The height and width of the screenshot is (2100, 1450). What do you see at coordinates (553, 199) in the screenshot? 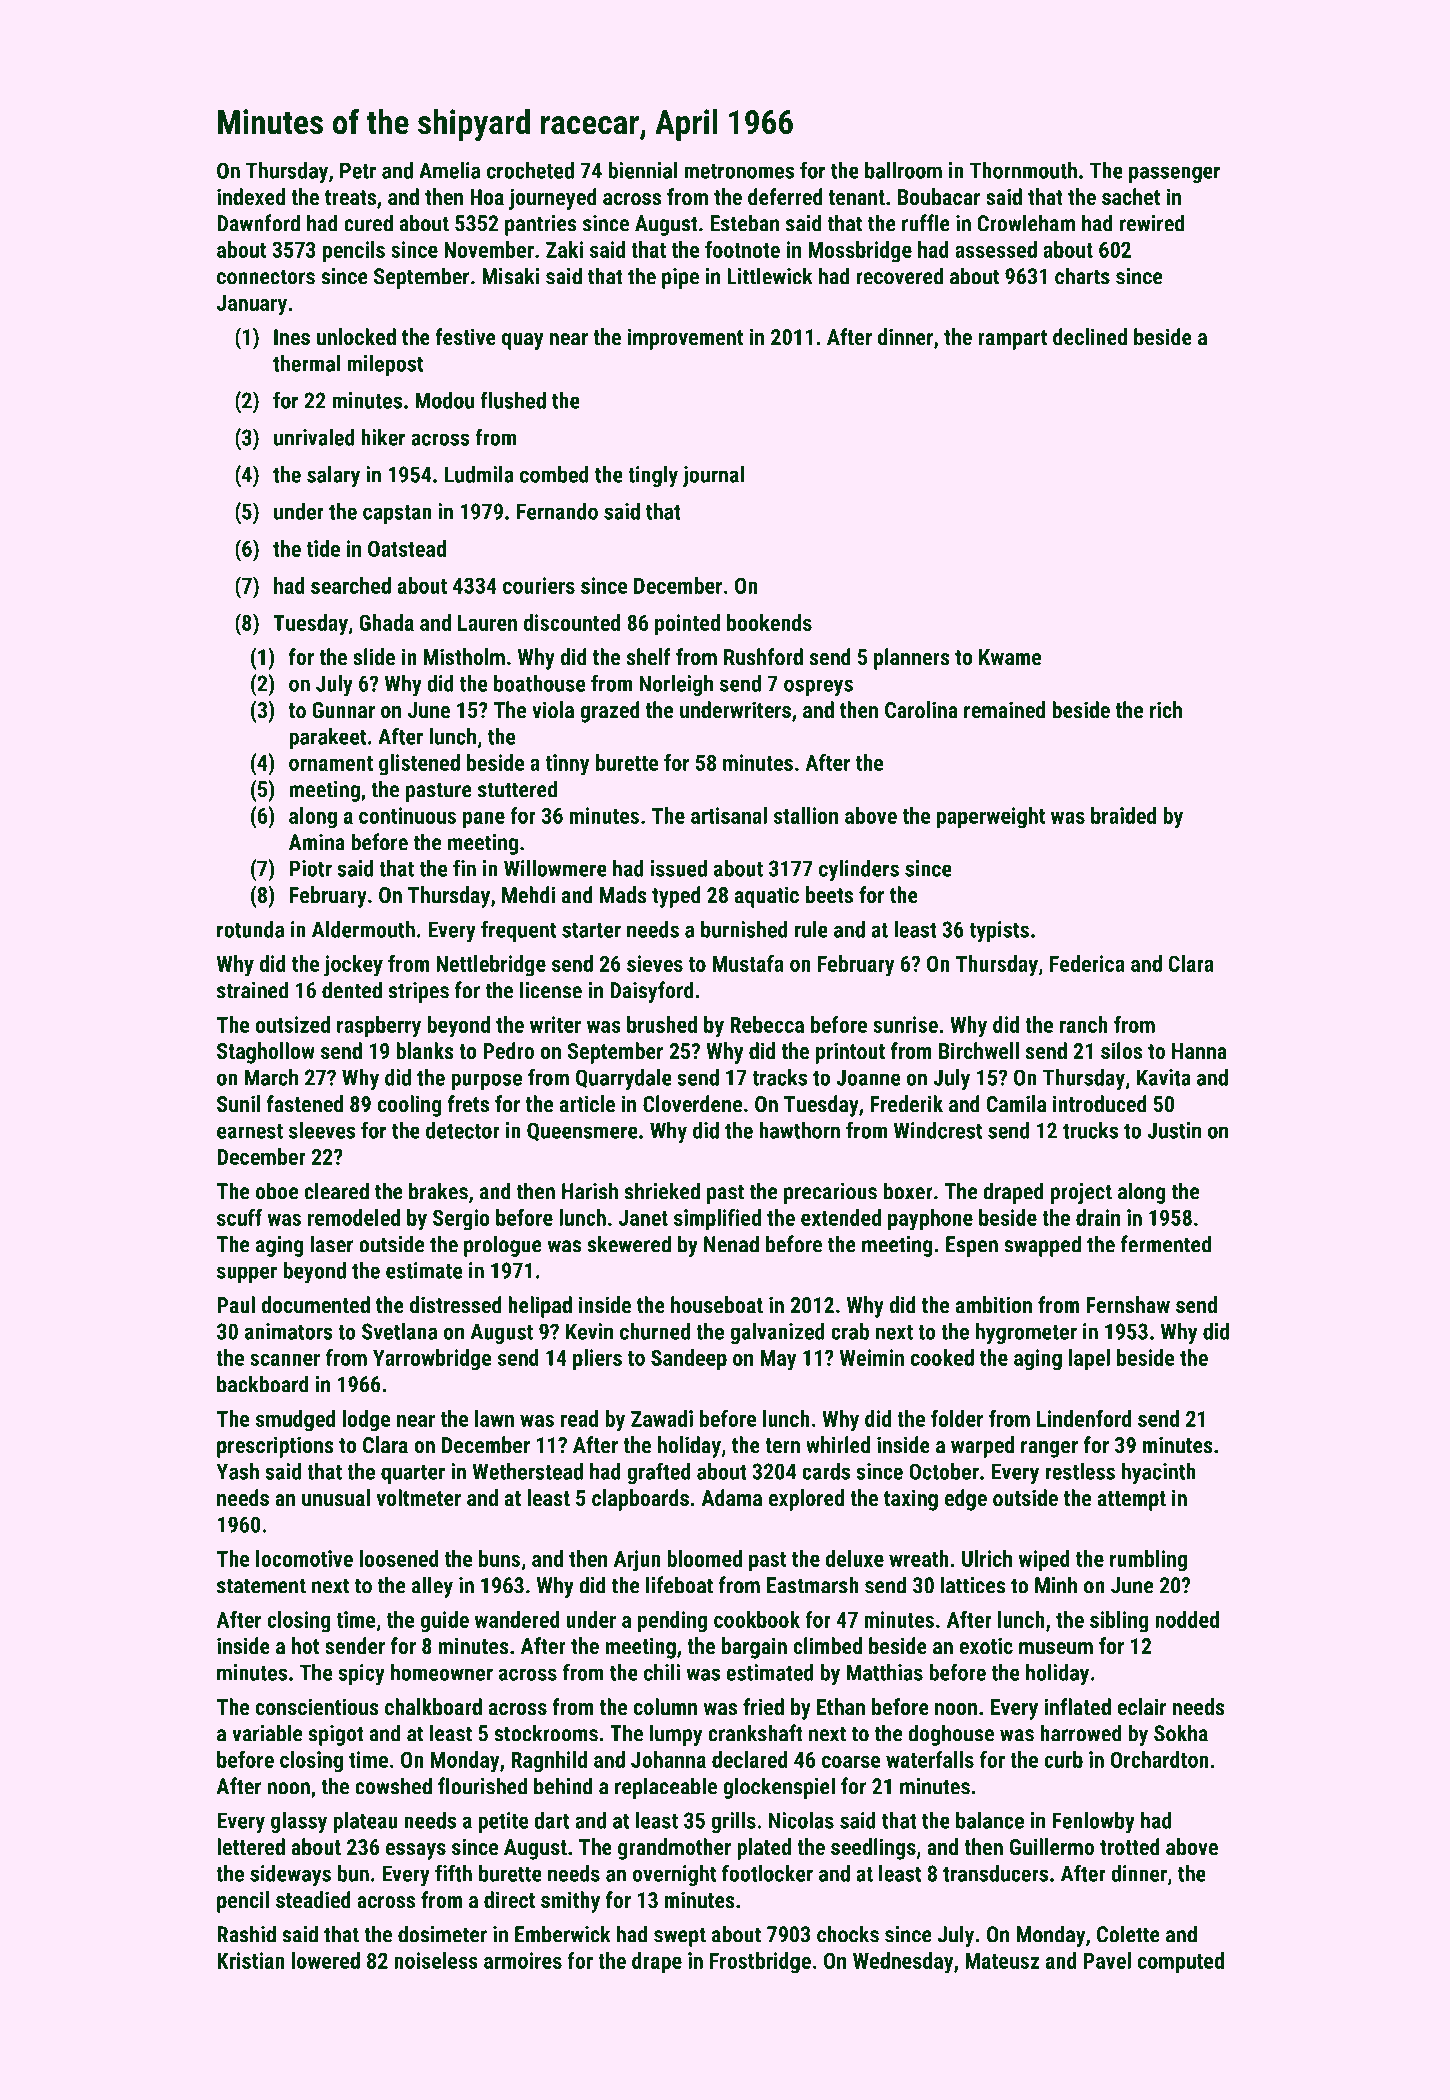
I see `journeyed` at bounding box center [553, 199].
